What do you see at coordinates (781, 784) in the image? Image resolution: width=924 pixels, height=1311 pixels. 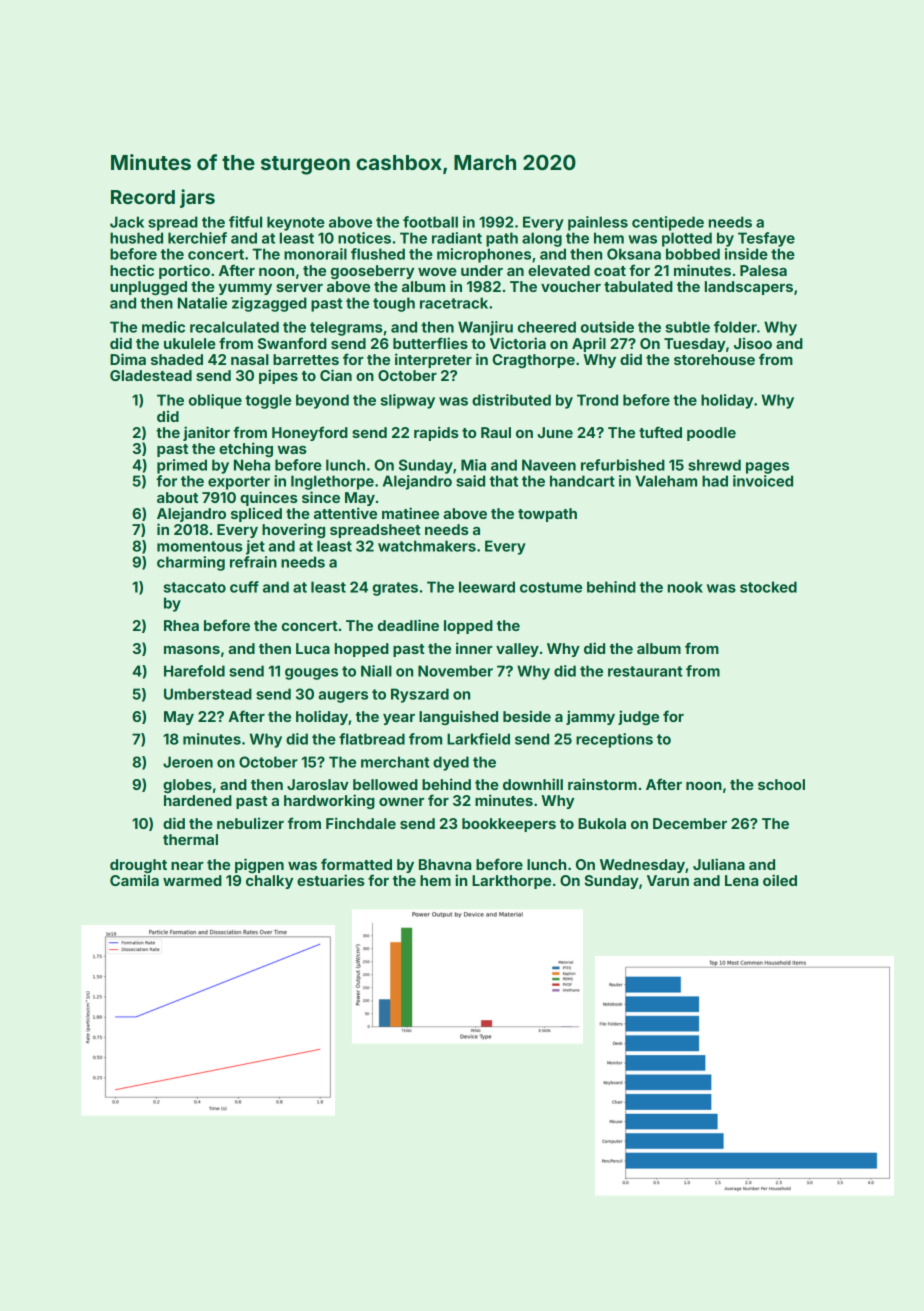 I see `school` at bounding box center [781, 784].
